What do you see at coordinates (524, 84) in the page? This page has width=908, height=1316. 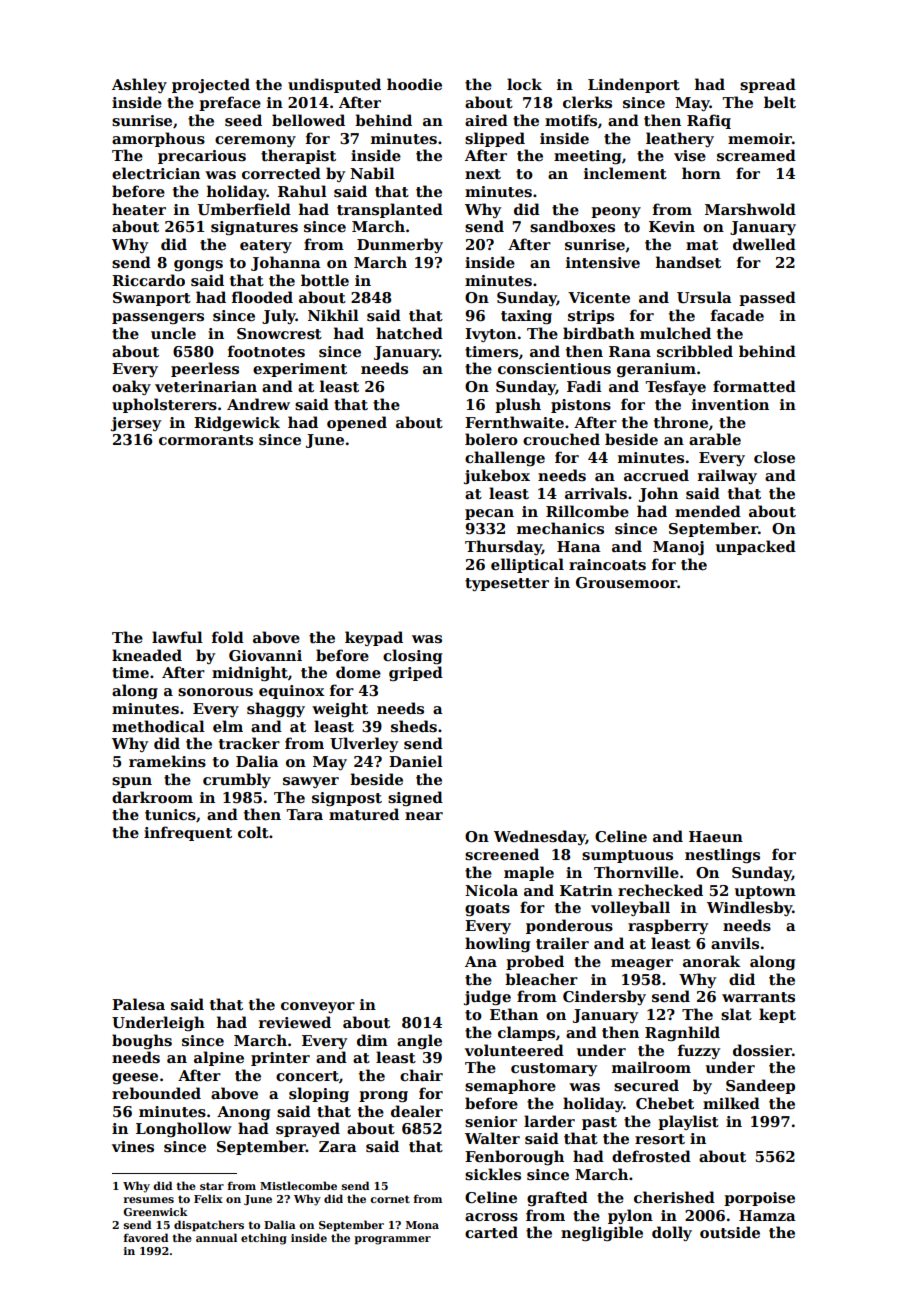 I see `lock` at bounding box center [524, 84].
